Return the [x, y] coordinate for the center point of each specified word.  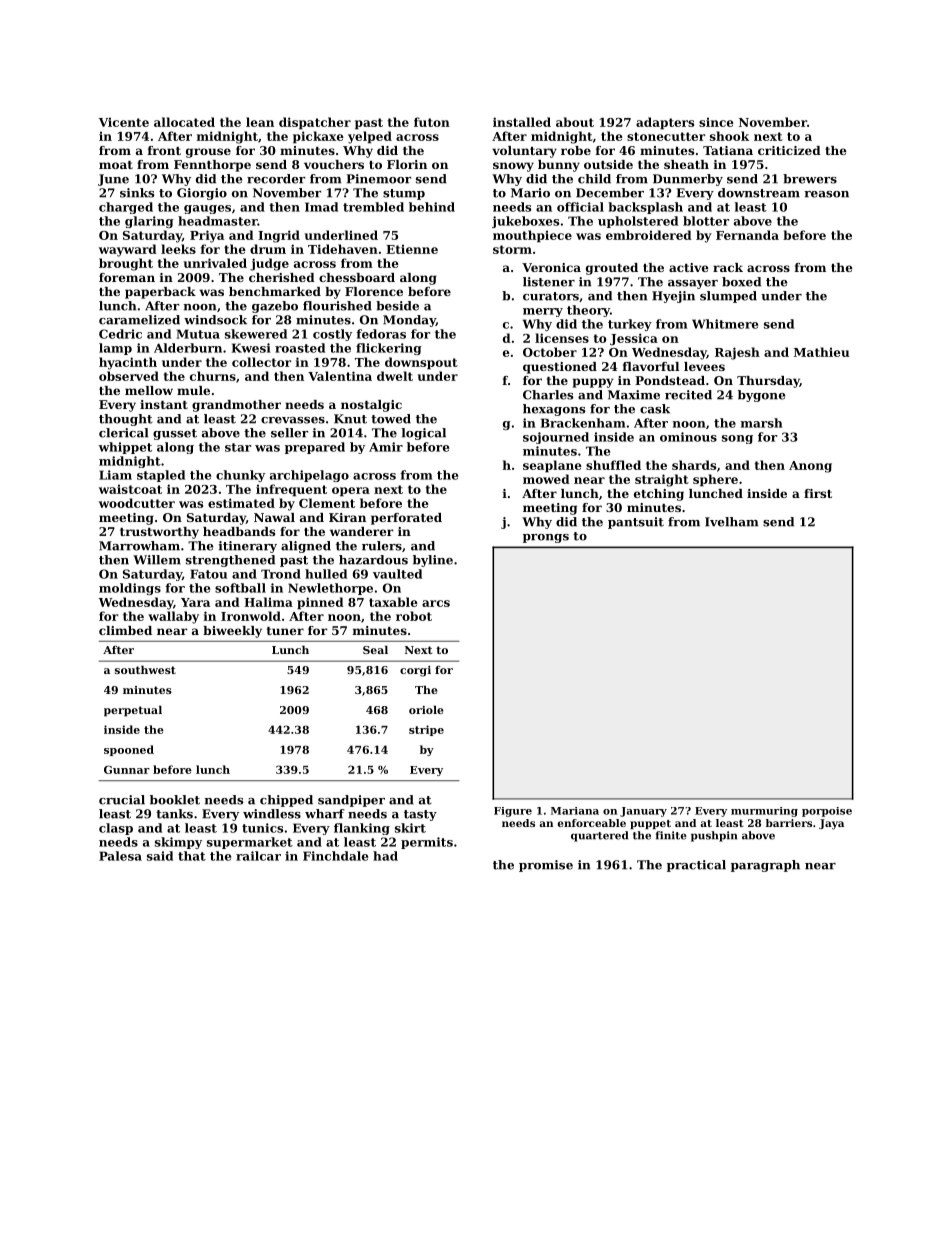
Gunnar [127, 769]
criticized [789, 150]
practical [696, 866]
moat [116, 165]
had [385, 856]
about [575, 122]
